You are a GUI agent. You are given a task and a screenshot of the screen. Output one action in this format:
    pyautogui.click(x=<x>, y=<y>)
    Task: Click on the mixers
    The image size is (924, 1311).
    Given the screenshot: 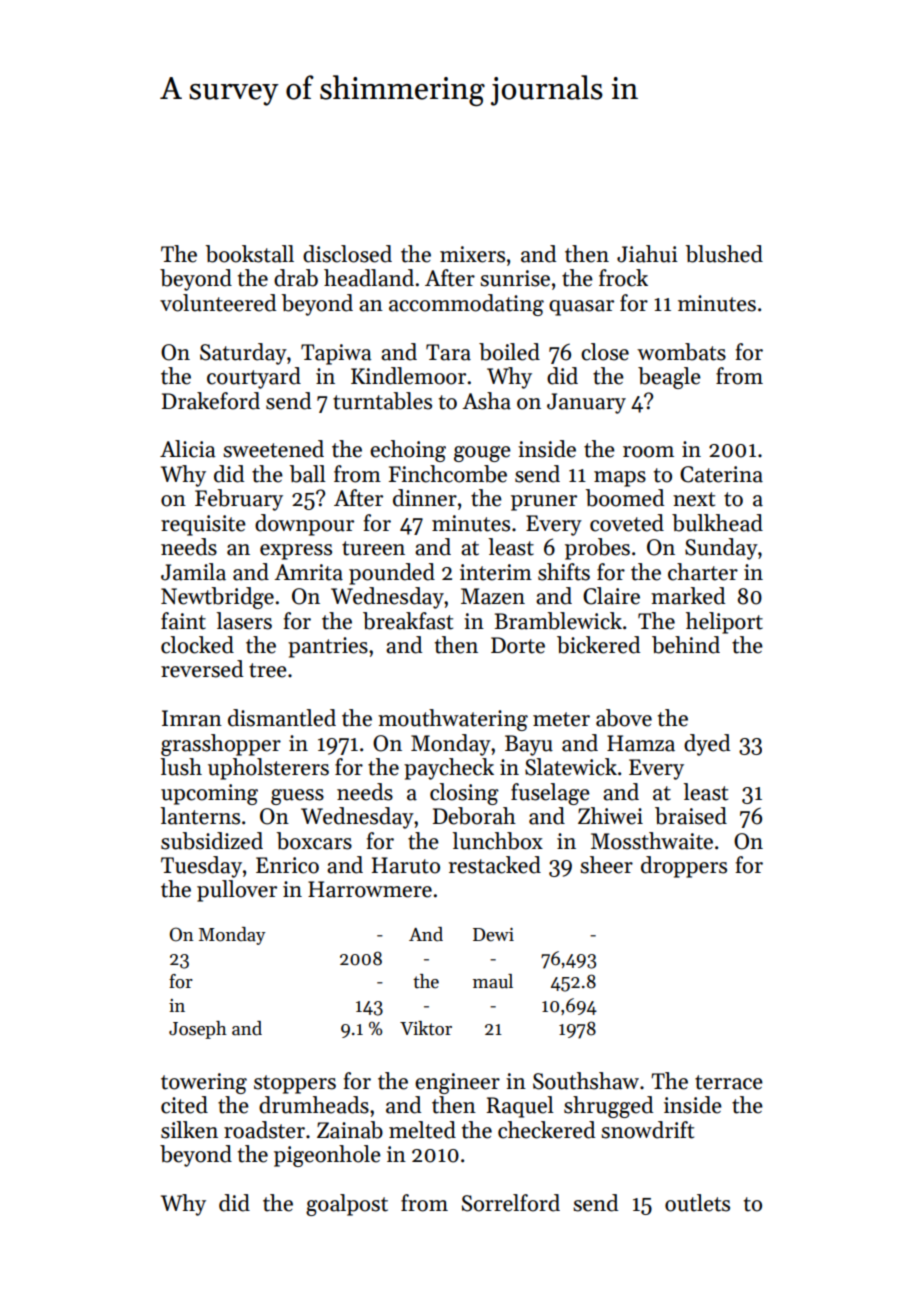 What is the action you would take?
    pyautogui.click(x=472, y=254)
